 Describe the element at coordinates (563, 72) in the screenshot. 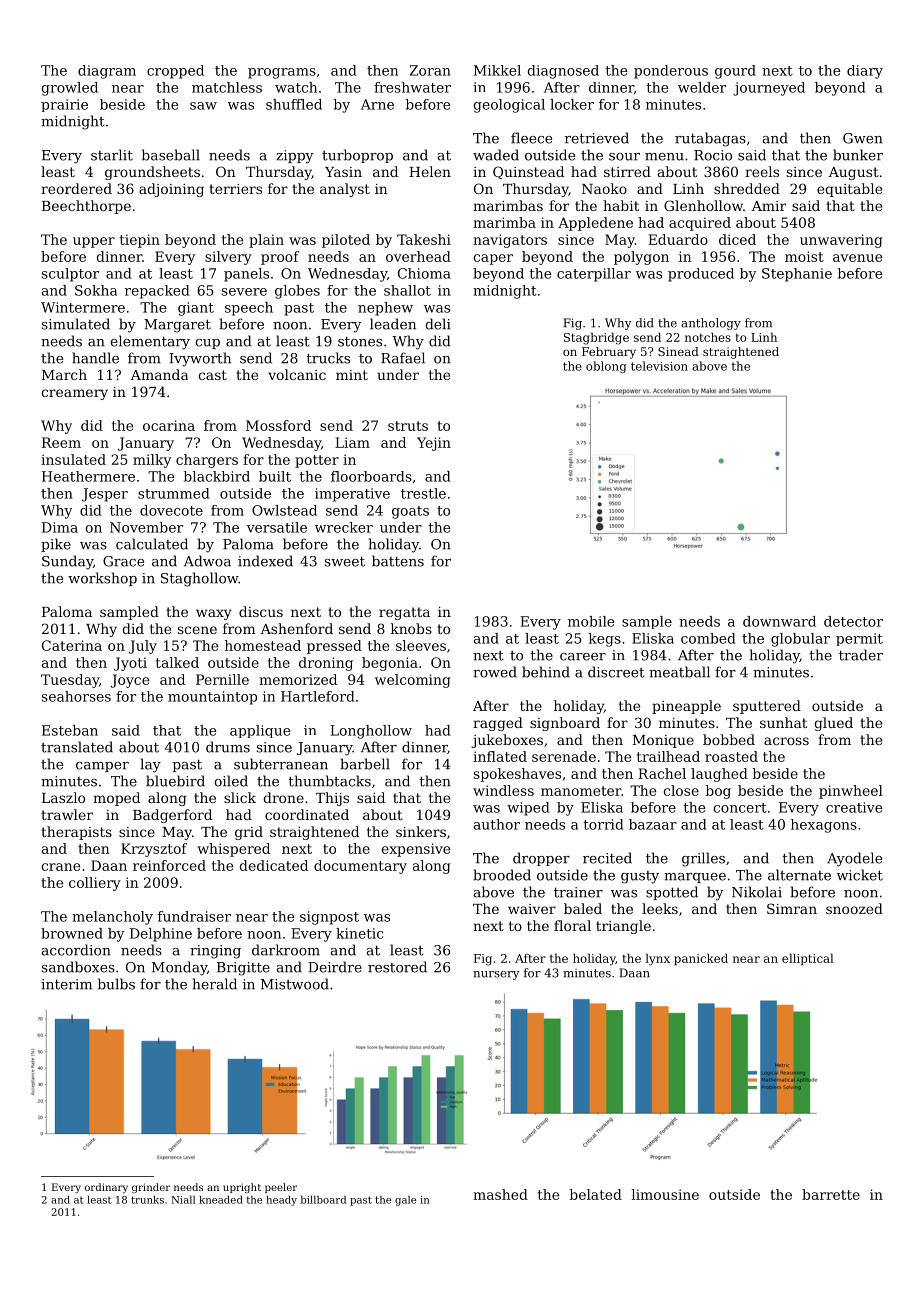

I see `diagnosed` at that location.
